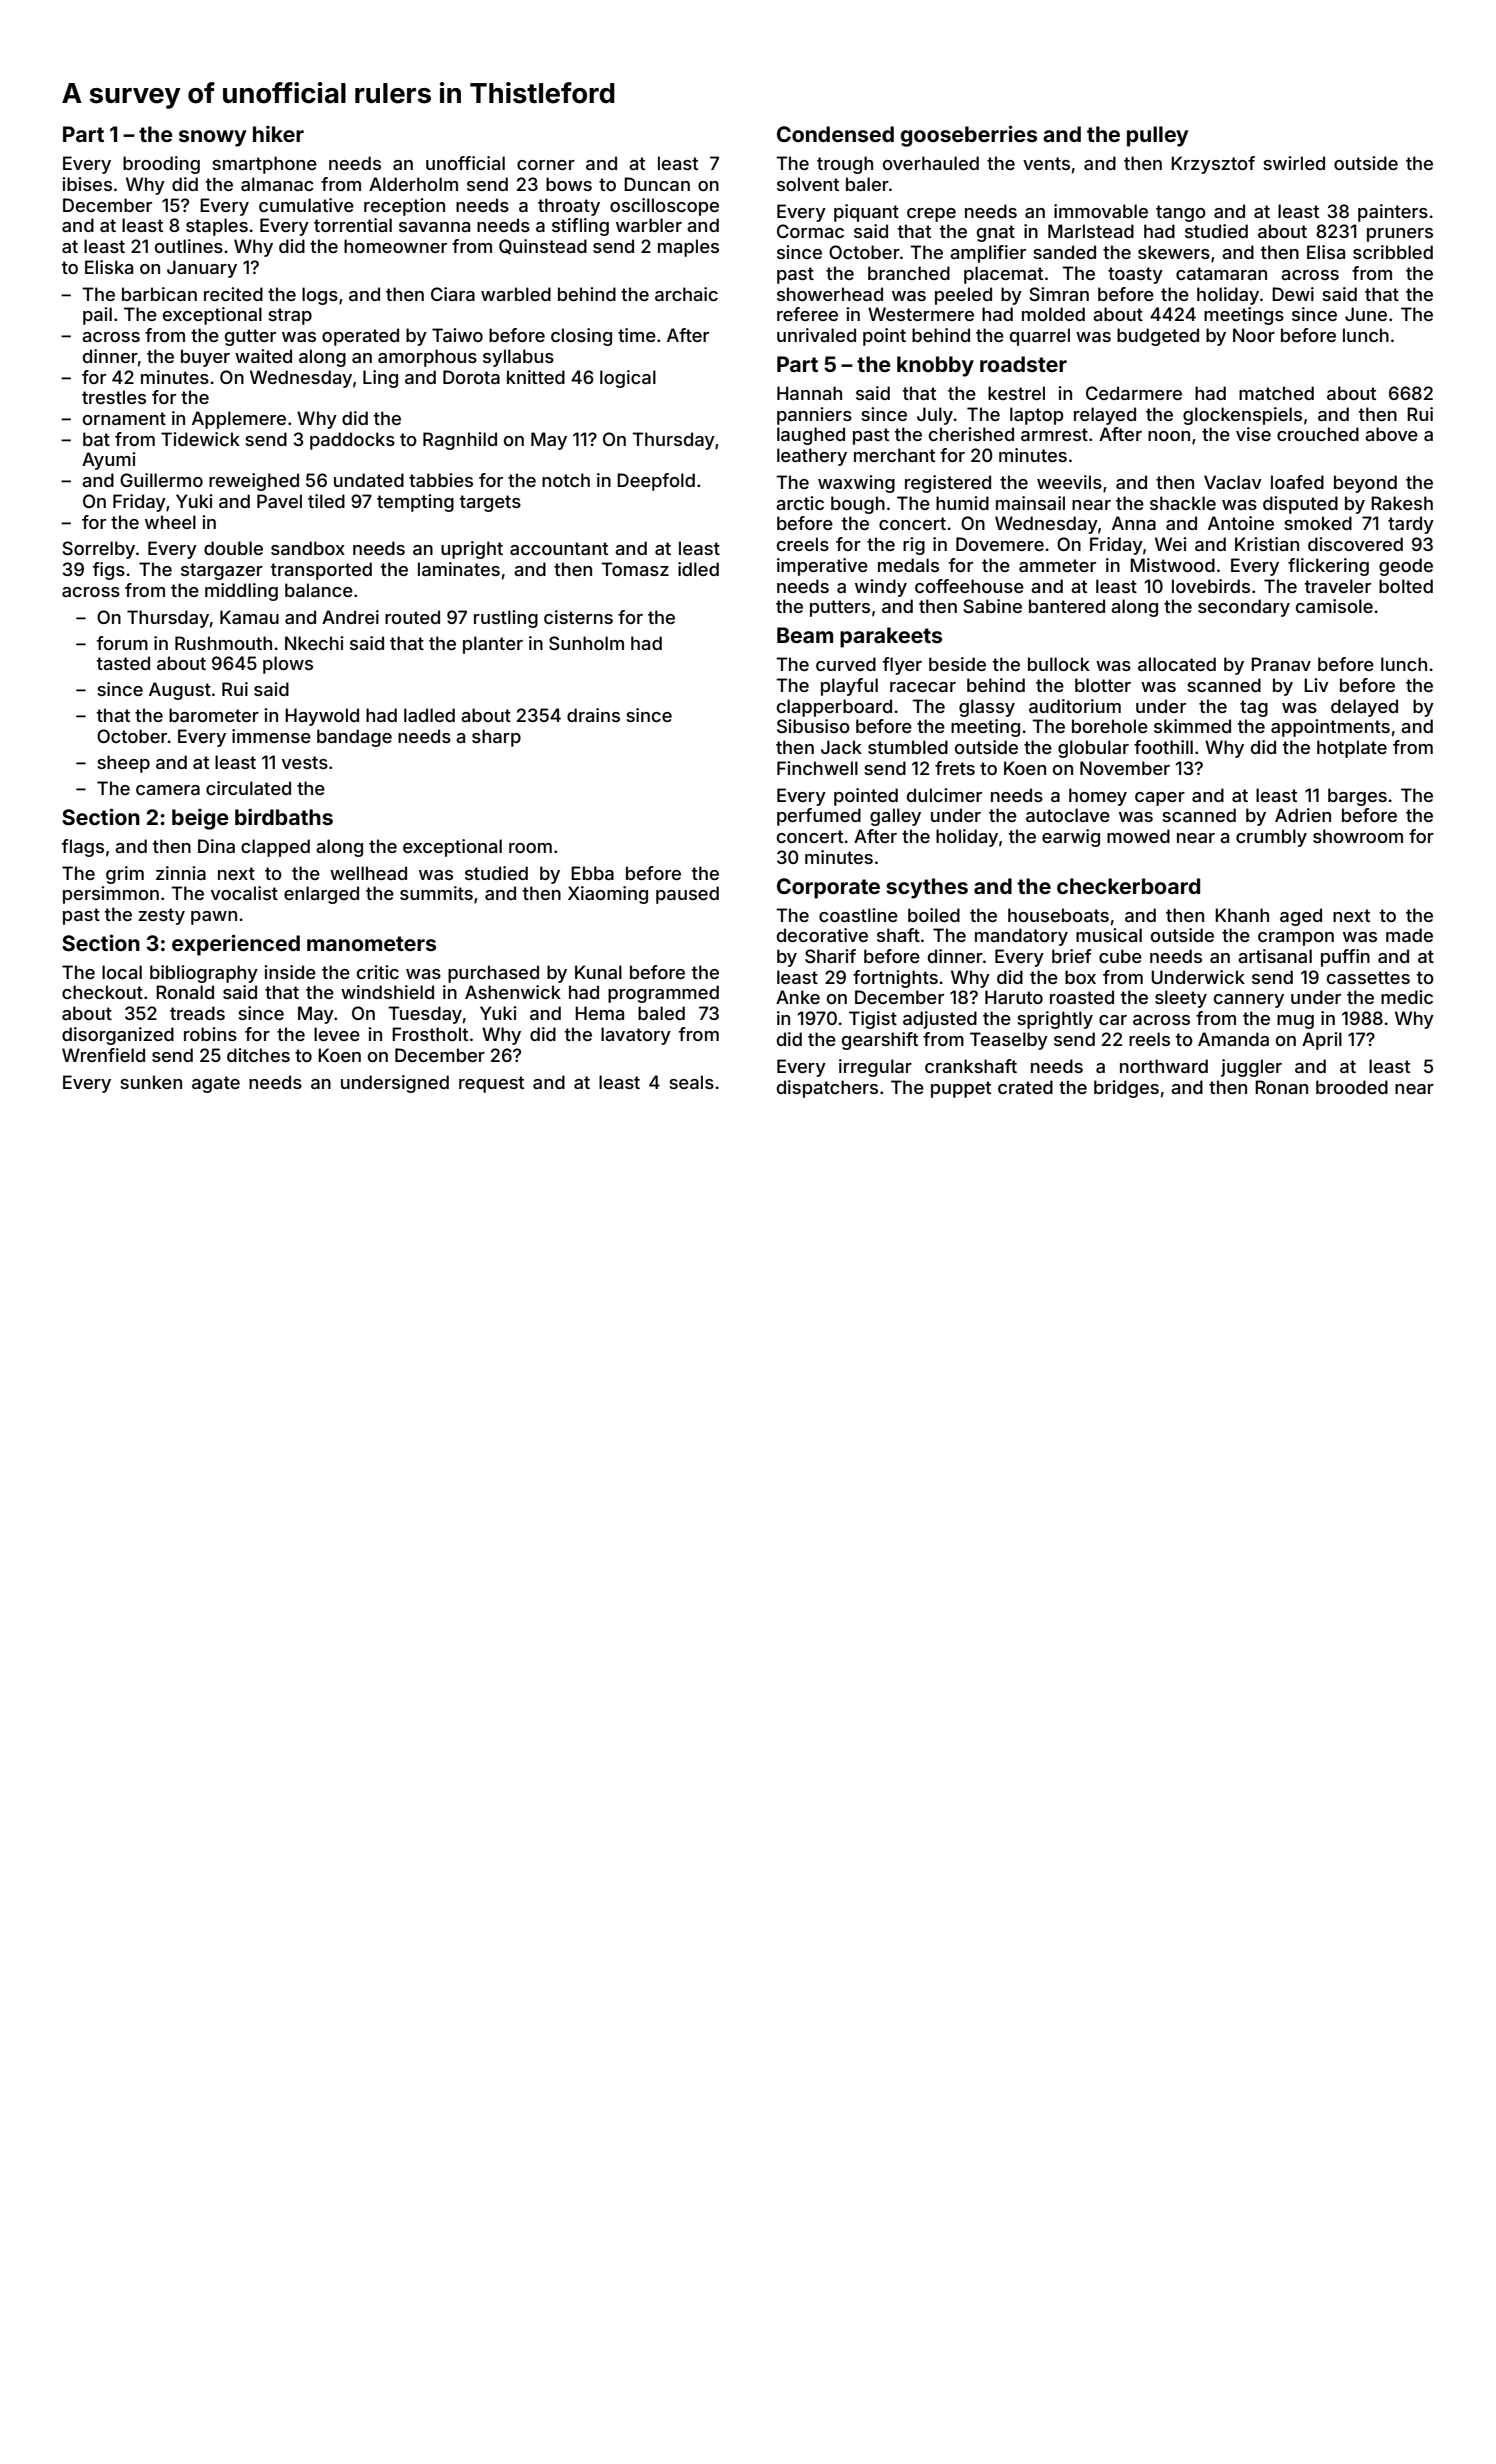  I want to click on immense, so click(271, 736).
